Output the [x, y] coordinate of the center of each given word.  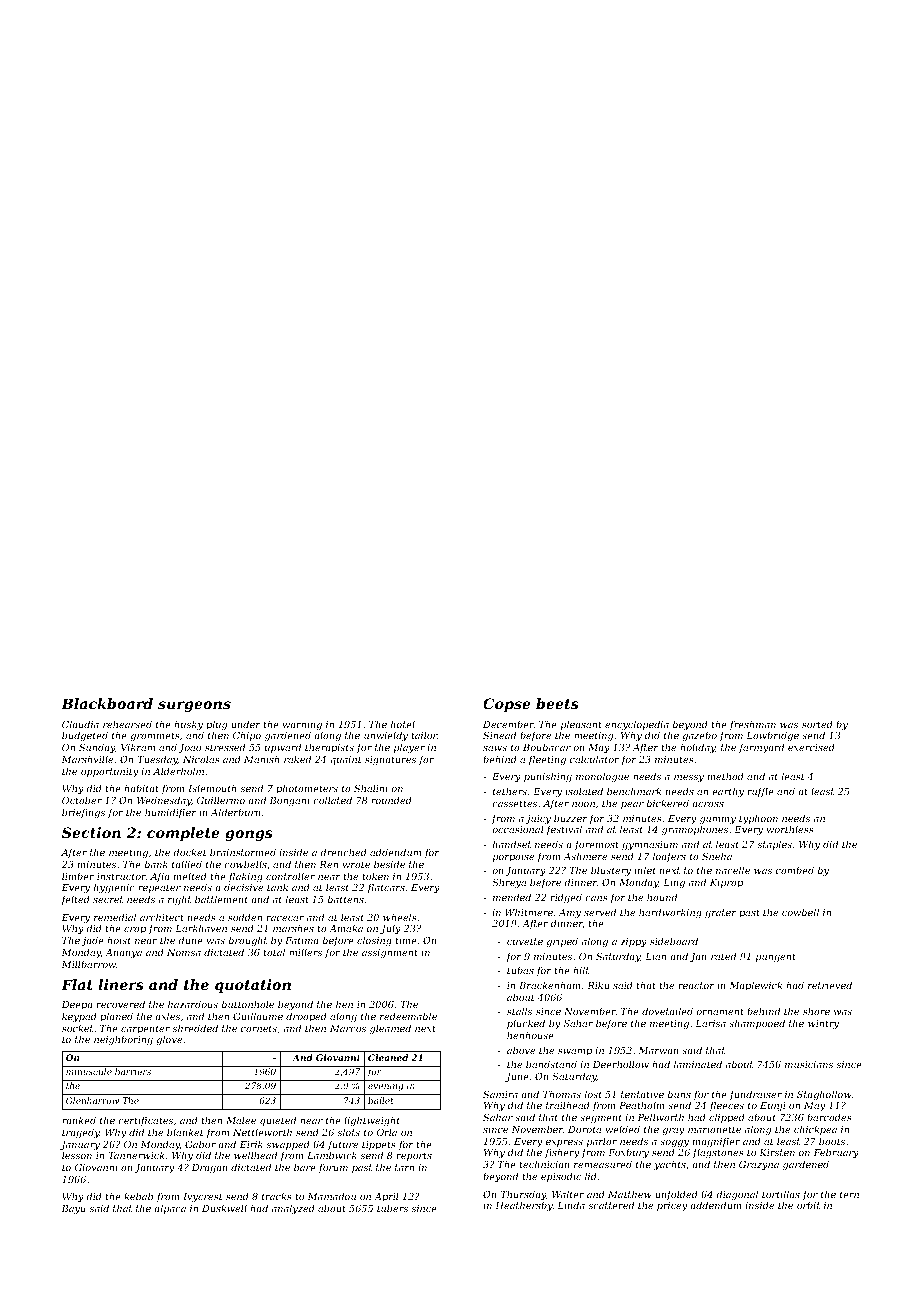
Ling [674, 883]
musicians [809, 1064]
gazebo [699, 736]
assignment [390, 953]
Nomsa [184, 952]
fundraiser [756, 1095]
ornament [720, 1011]
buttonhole [248, 1004]
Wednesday [164, 801]
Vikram [138, 747]
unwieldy [386, 736]
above [521, 1050]
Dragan [210, 1168]
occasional [518, 829]
